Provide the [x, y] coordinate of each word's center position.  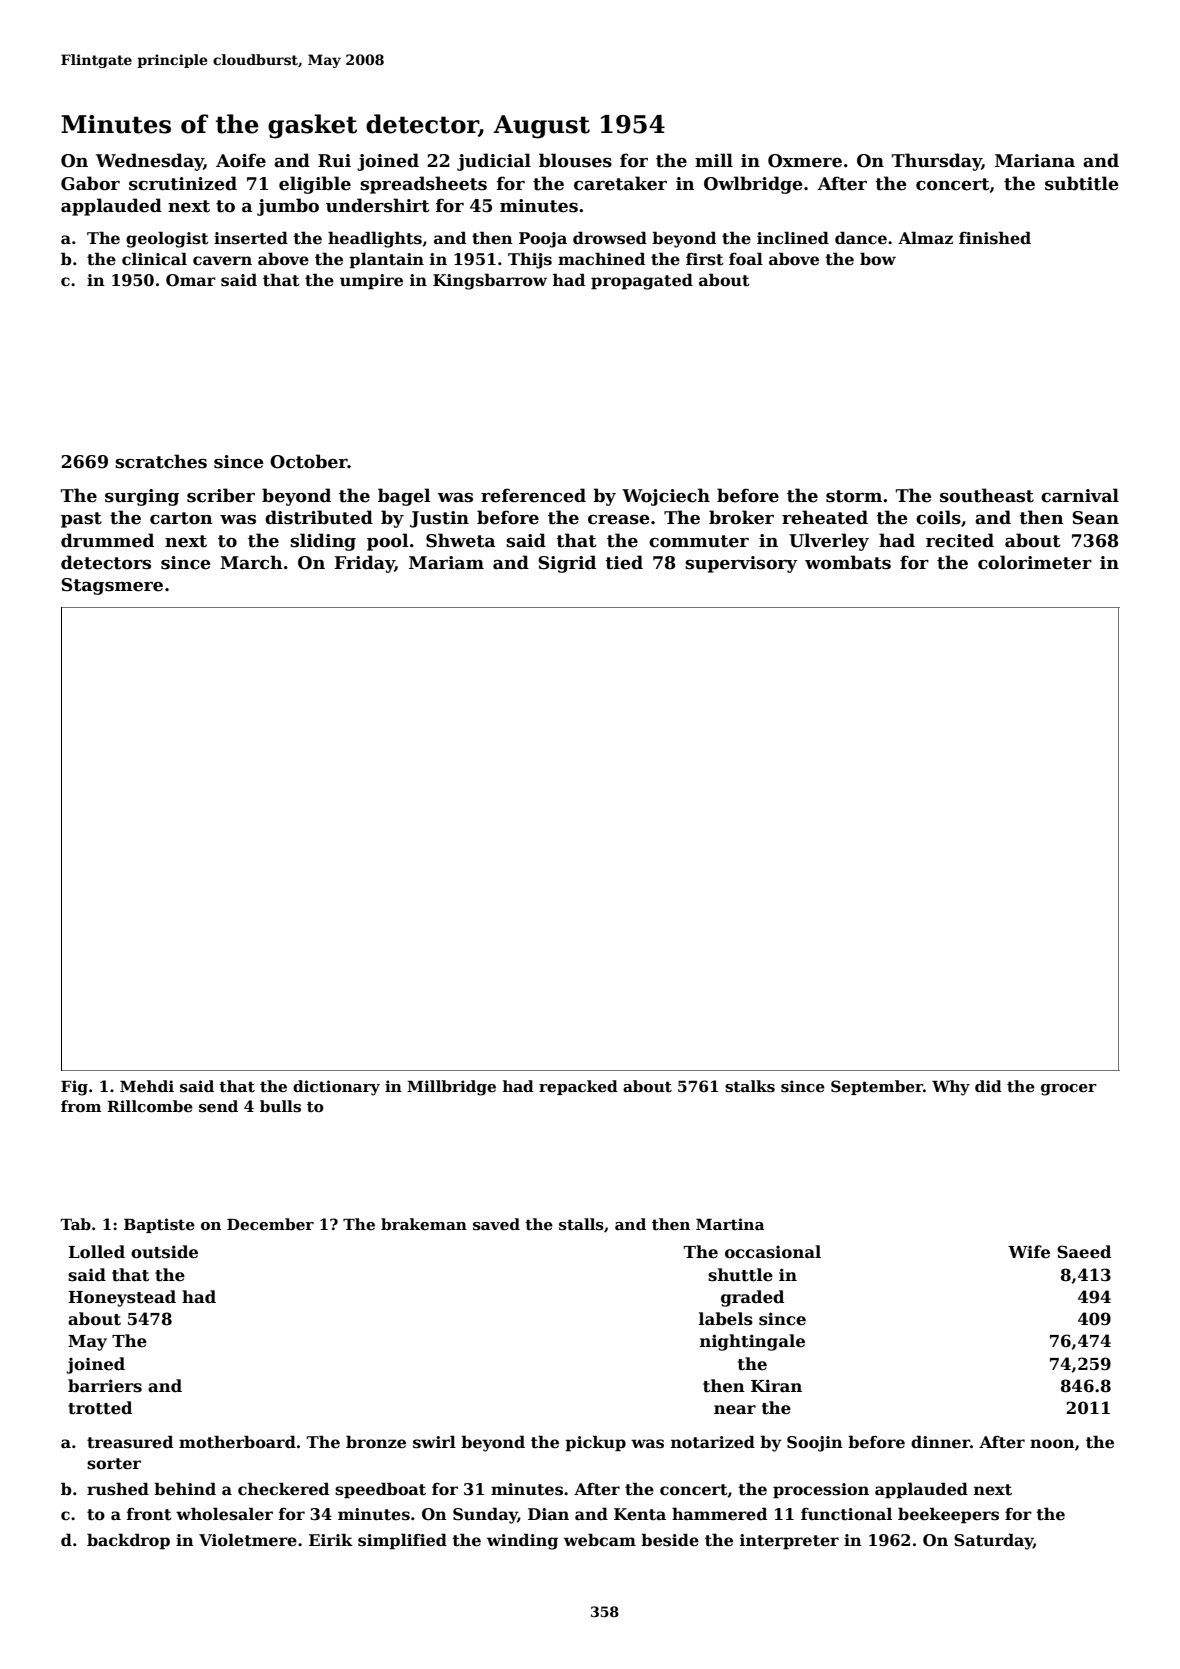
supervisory [741, 564]
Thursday [937, 162]
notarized [713, 1442]
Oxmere [805, 161]
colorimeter [1035, 562]
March [251, 562]
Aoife [241, 160]
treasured [130, 1442]
